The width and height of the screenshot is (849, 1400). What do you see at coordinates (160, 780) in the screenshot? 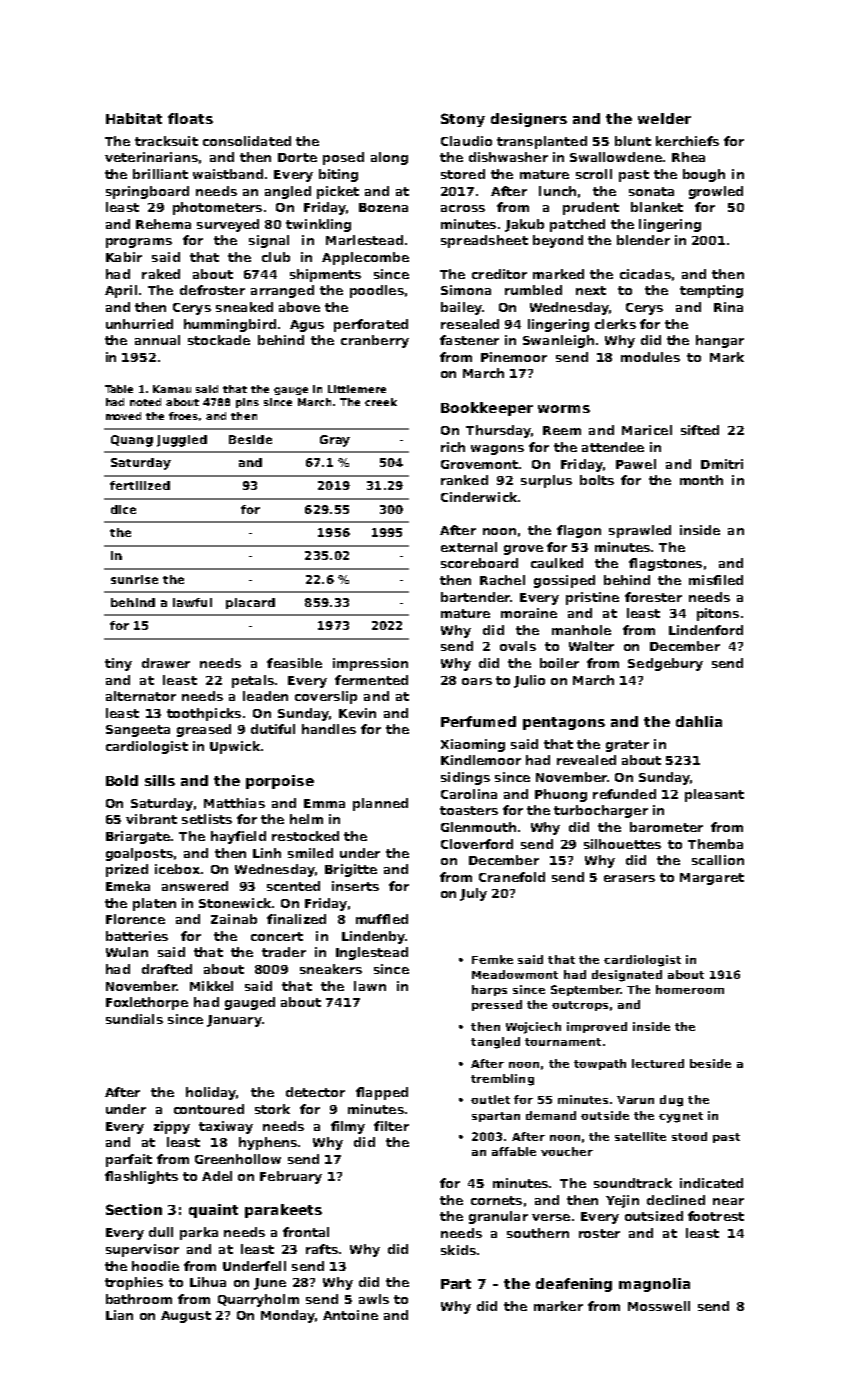
I see `sills` at bounding box center [160, 780].
